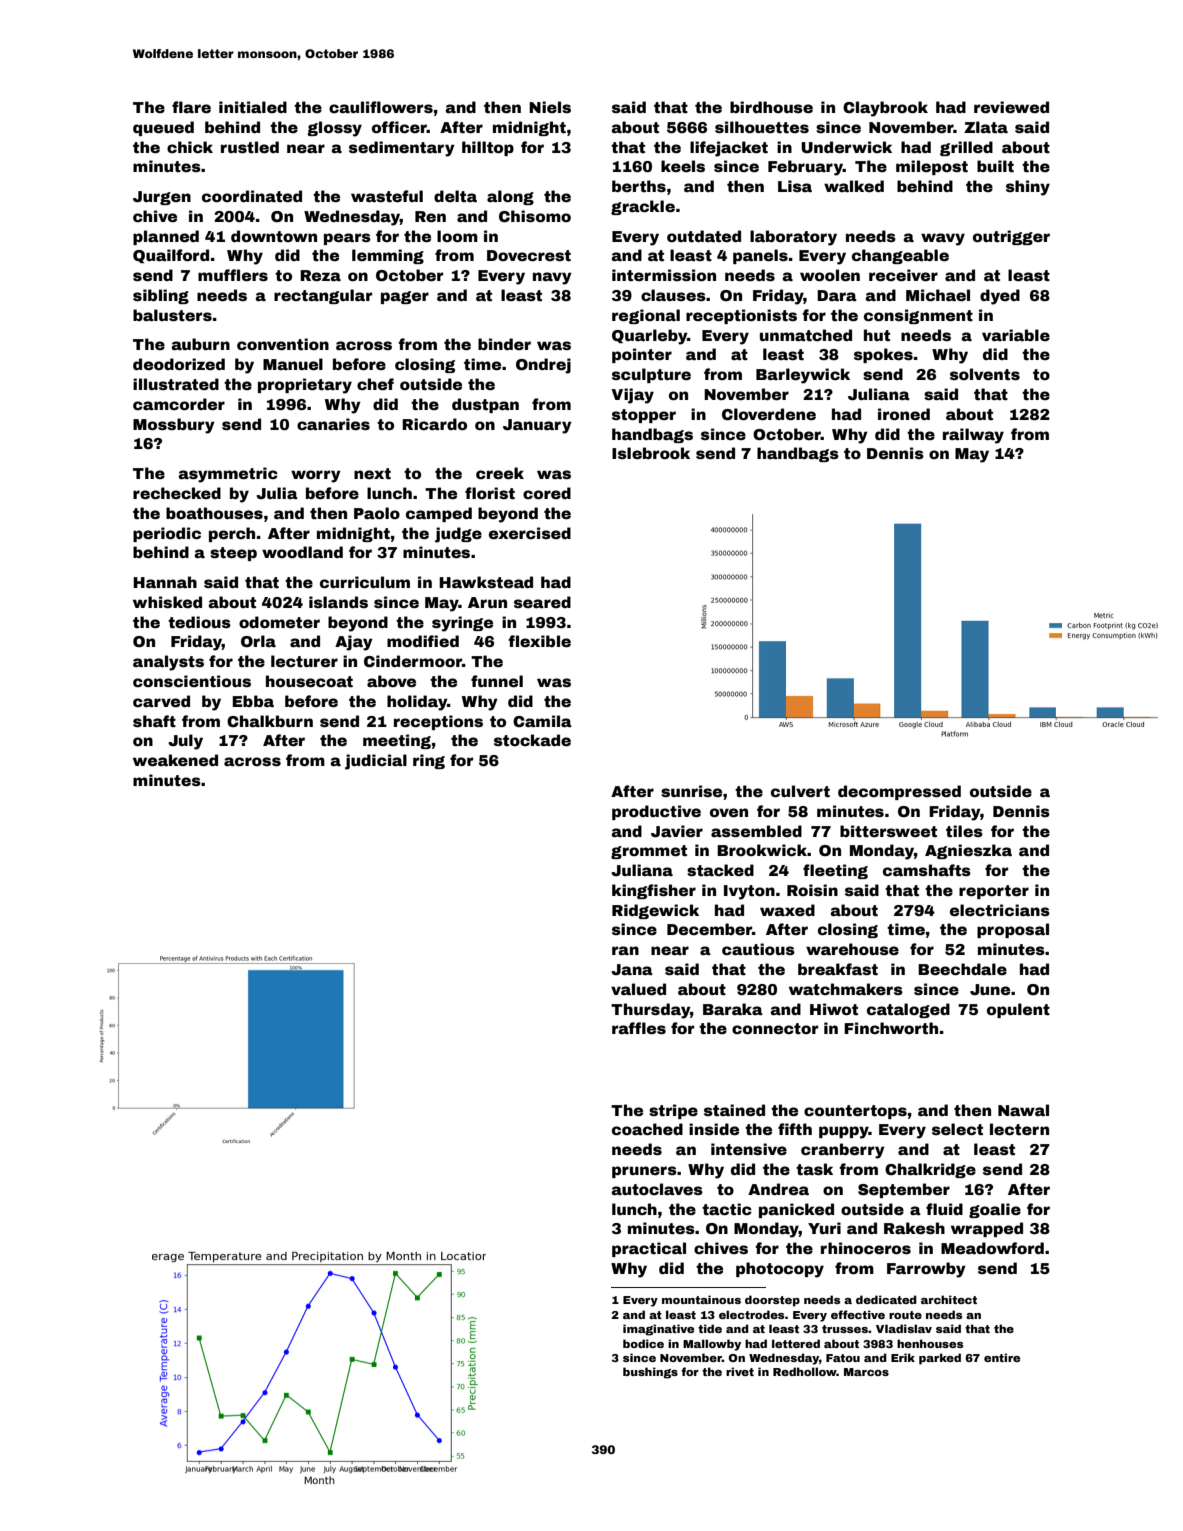  I want to click on practical, so click(649, 1249).
